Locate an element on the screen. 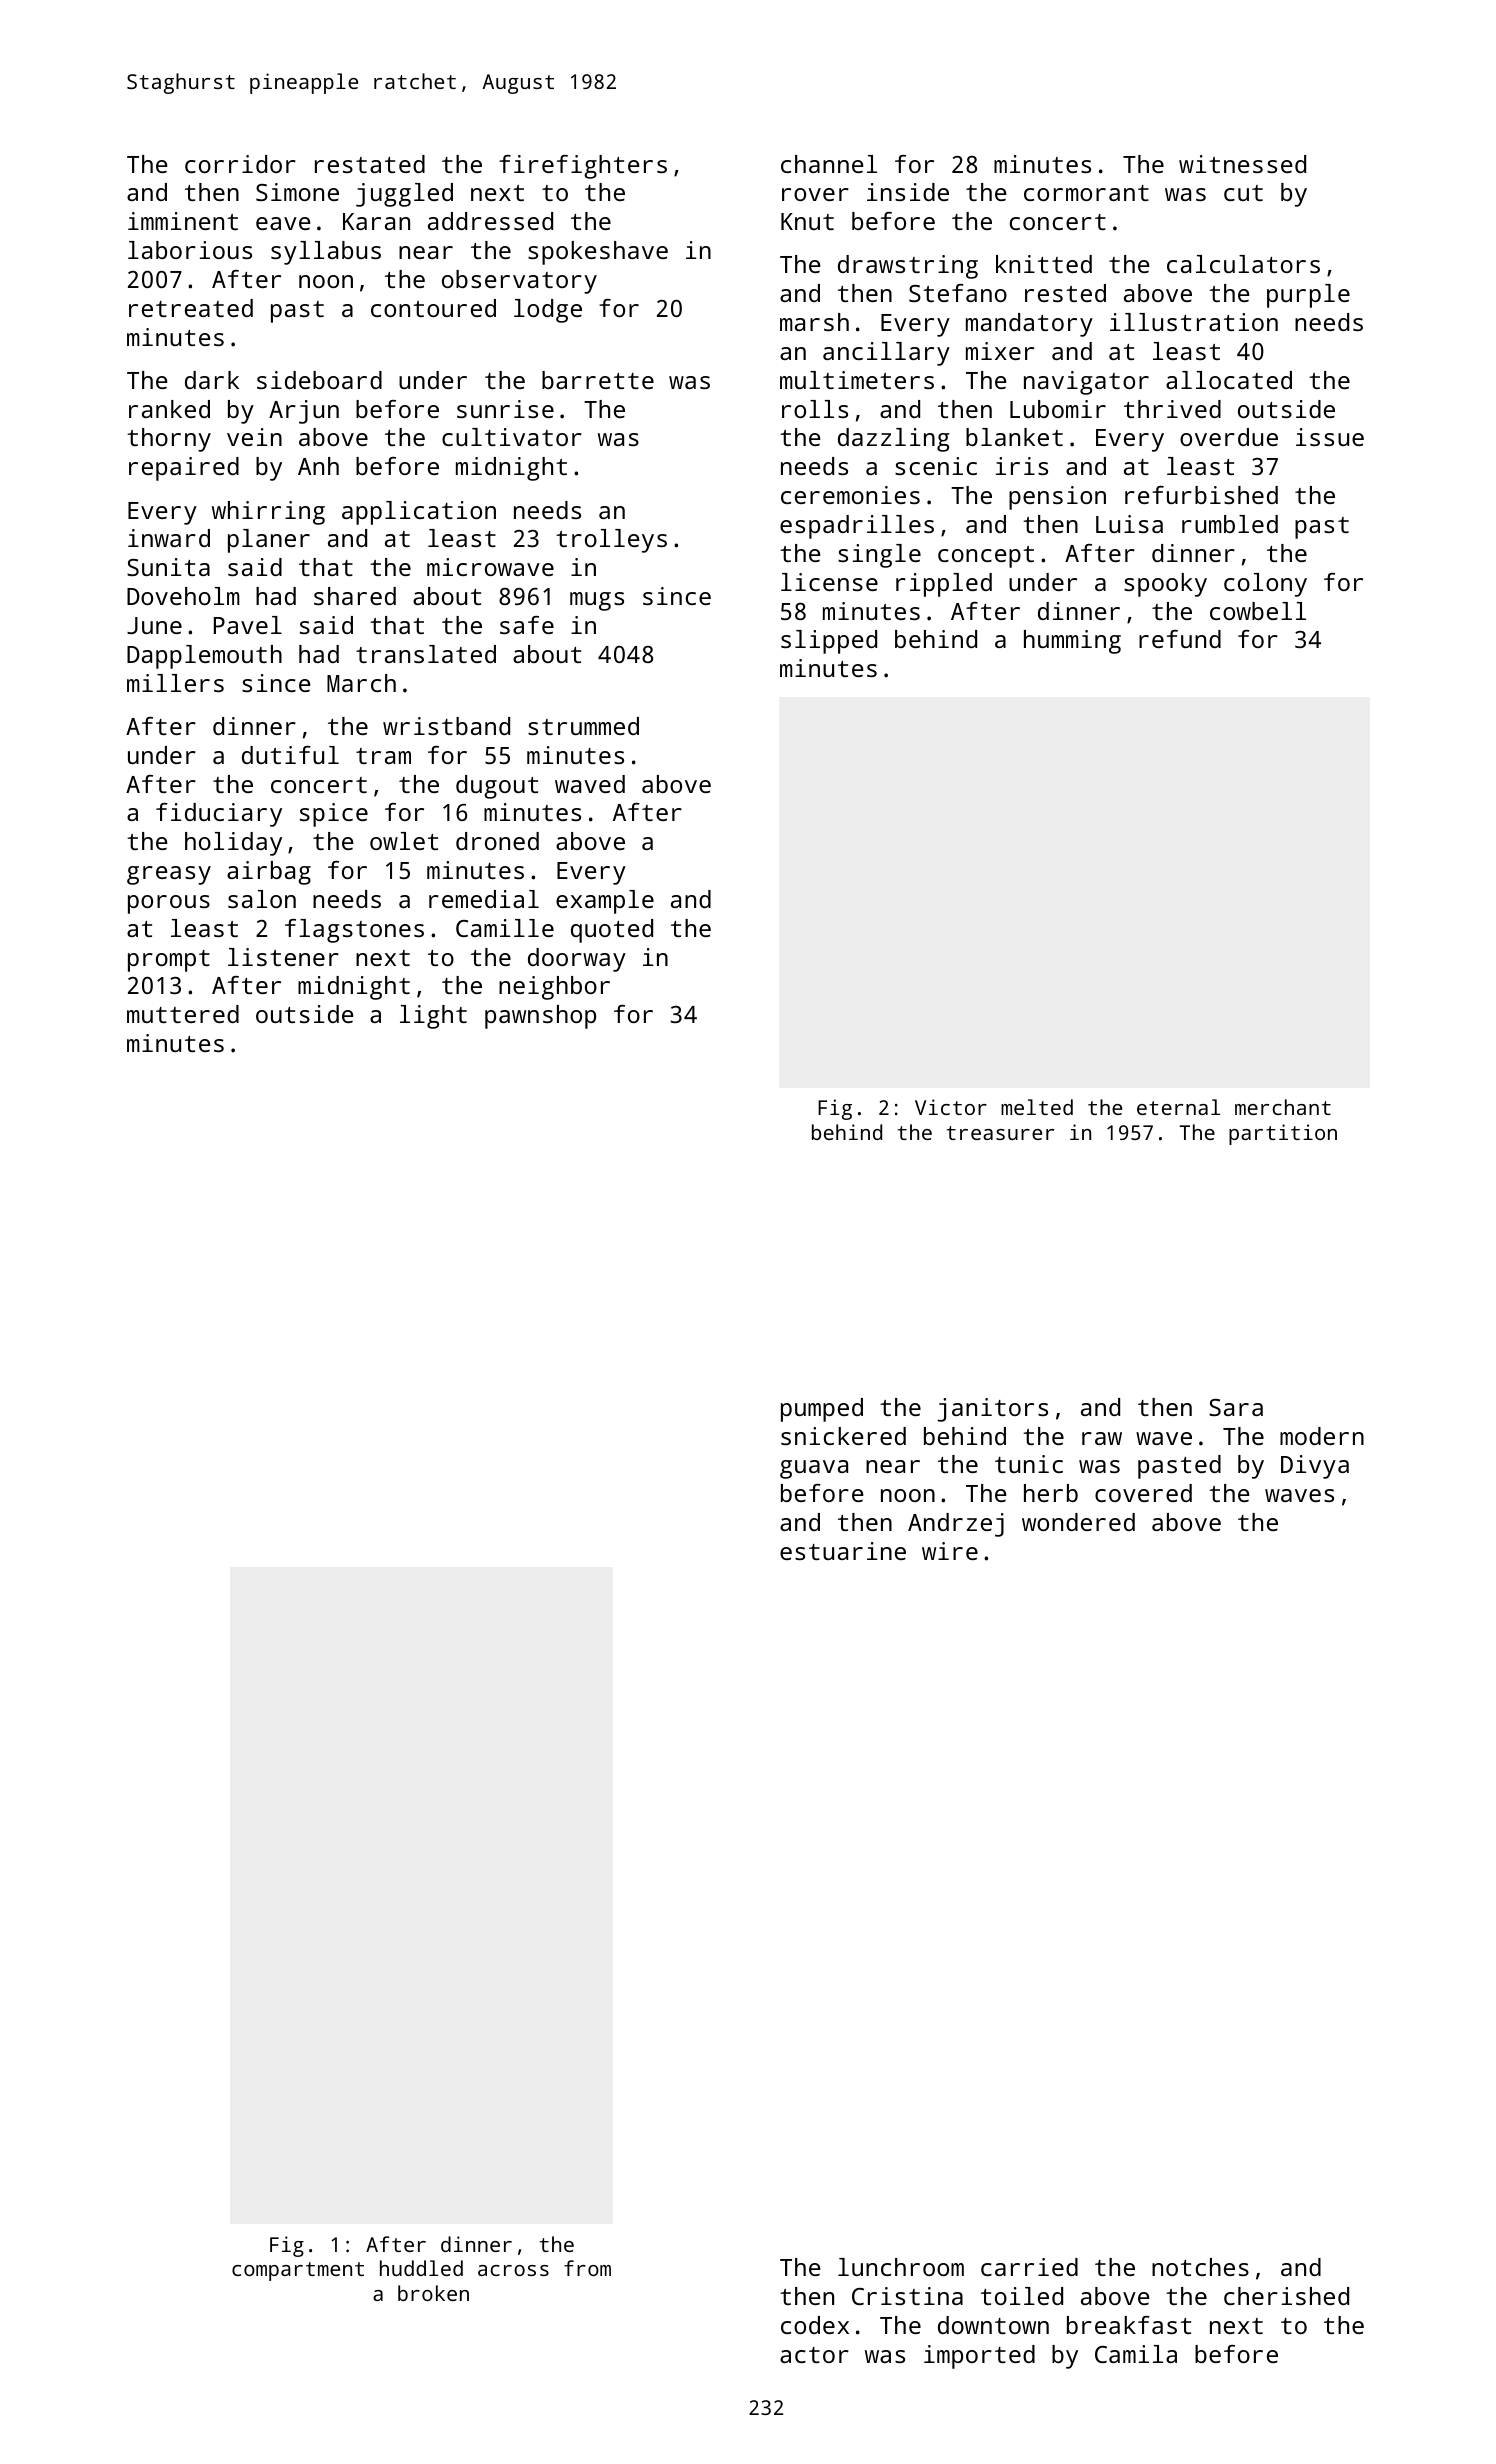  Divya is located at coordinates (1315, 1467).
